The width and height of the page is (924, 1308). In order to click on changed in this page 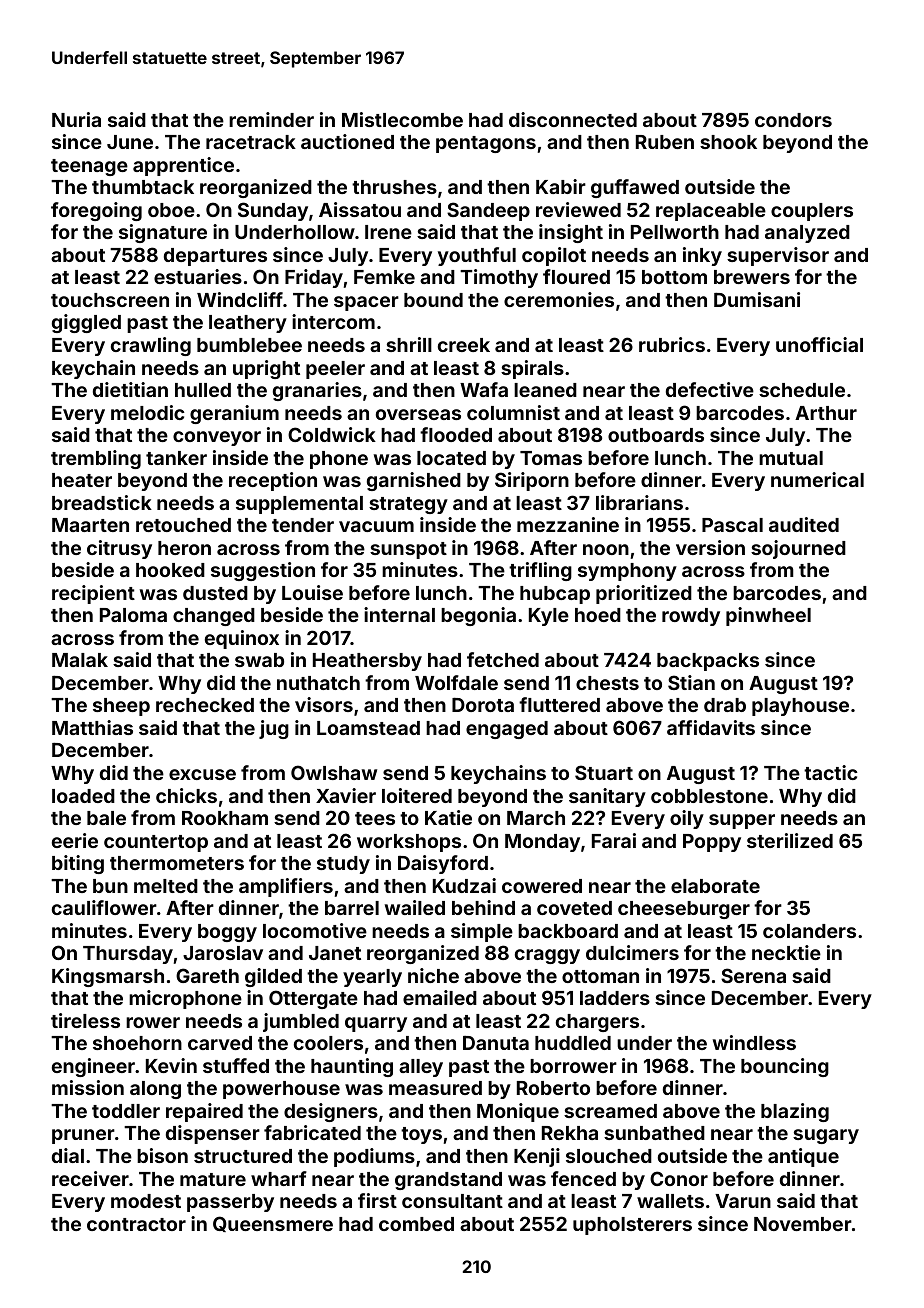, I will do `click(214, 617)`.
